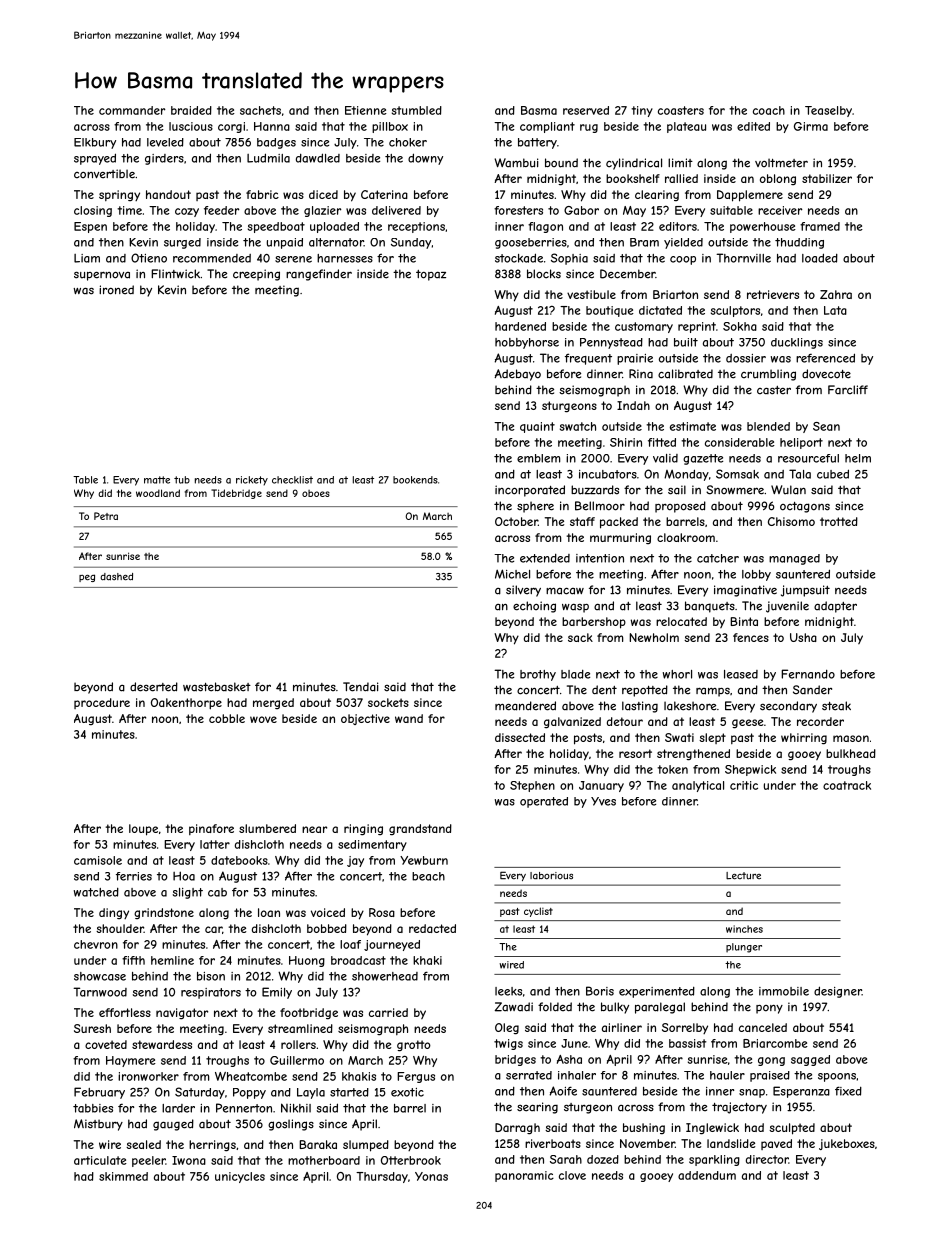 The width and height of the screenshot is (952, 1233). I want to click on procedure, so click(102, 703).
